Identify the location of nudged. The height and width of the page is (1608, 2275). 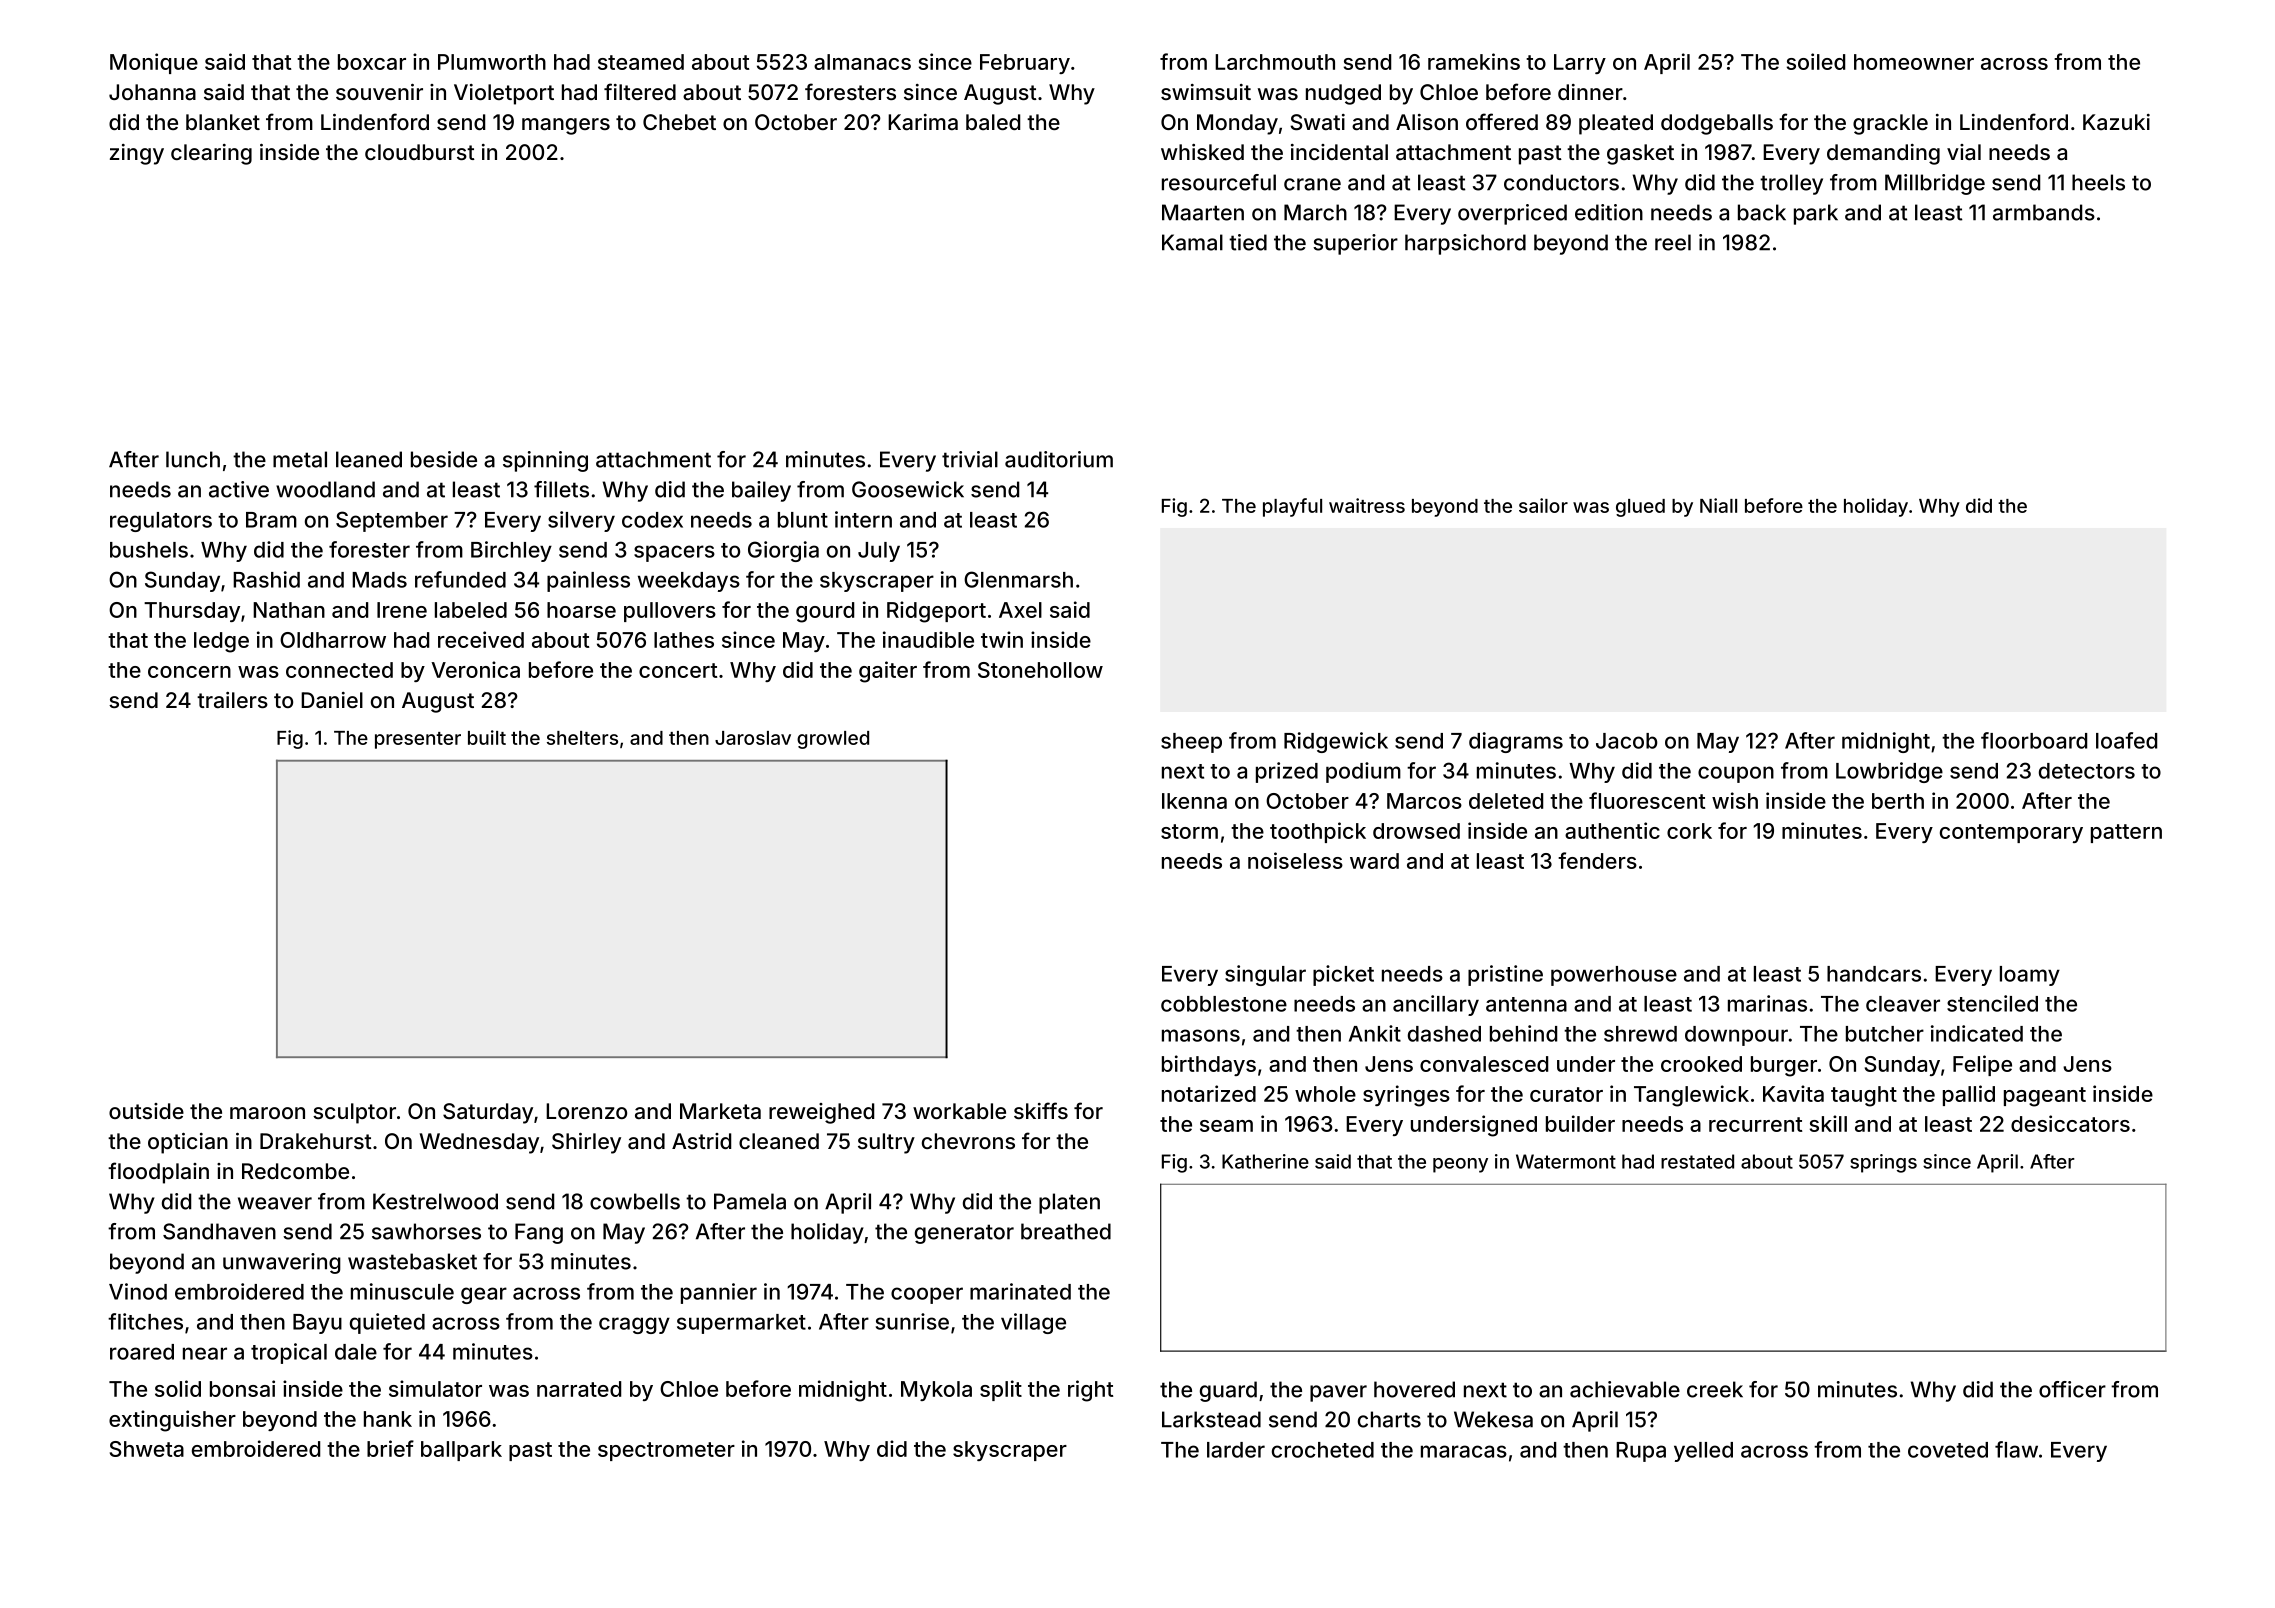
(1343, 94).
